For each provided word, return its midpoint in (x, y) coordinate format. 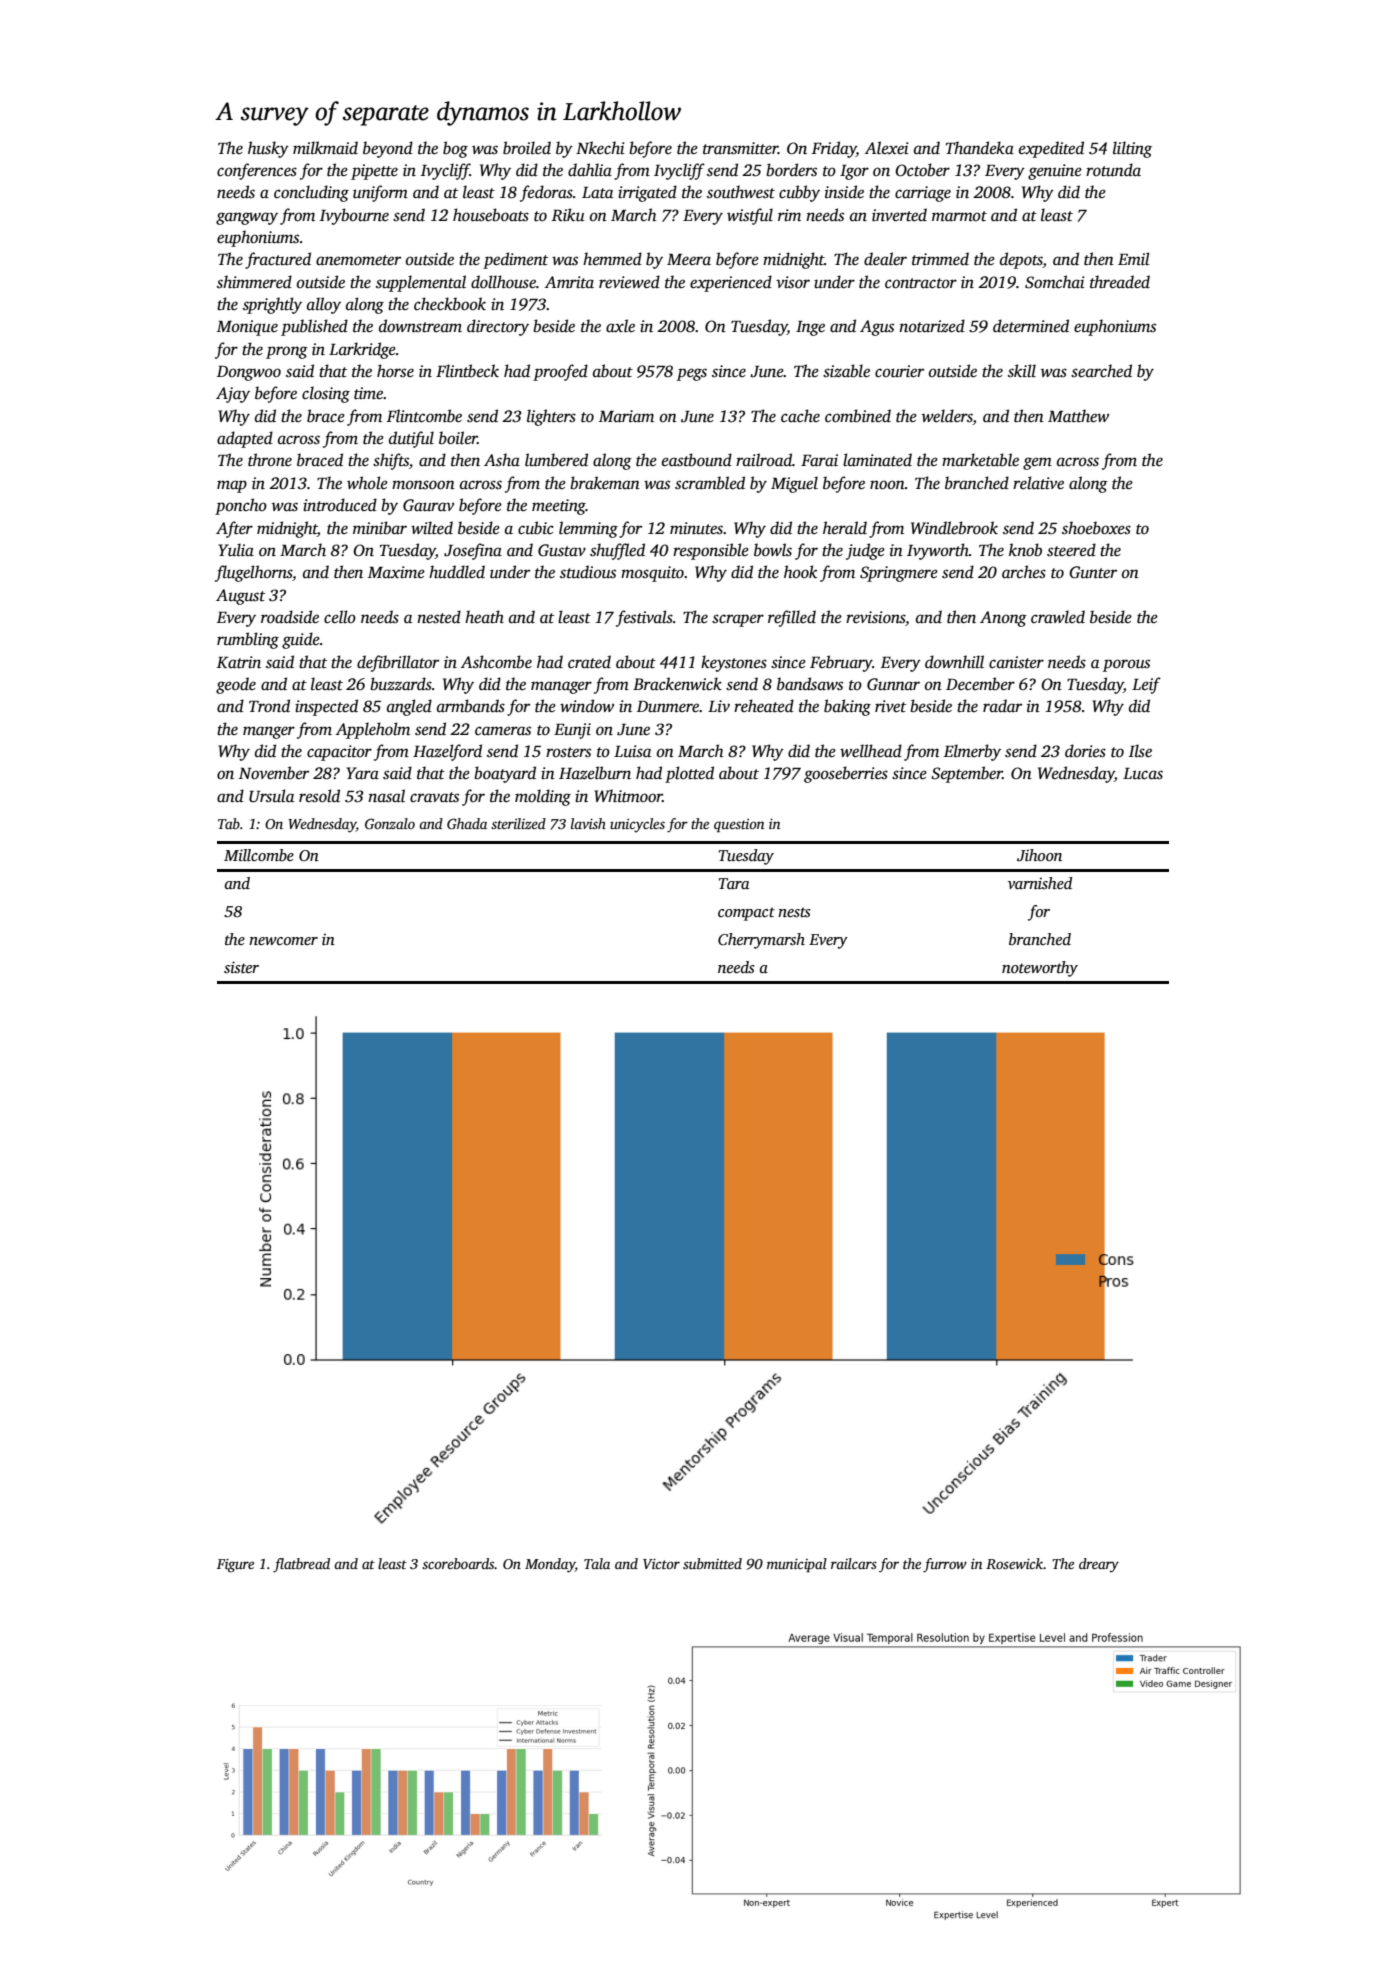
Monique (247, 328)
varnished (1040, 883)
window (587, 706)
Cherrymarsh (761, 941)
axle (620, 325)
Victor (661, 1564)
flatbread (301, 1565)
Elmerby (972, 752)
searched (1101, 371)
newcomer (283, 941)
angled (409, 707)
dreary (1099, 1565)
